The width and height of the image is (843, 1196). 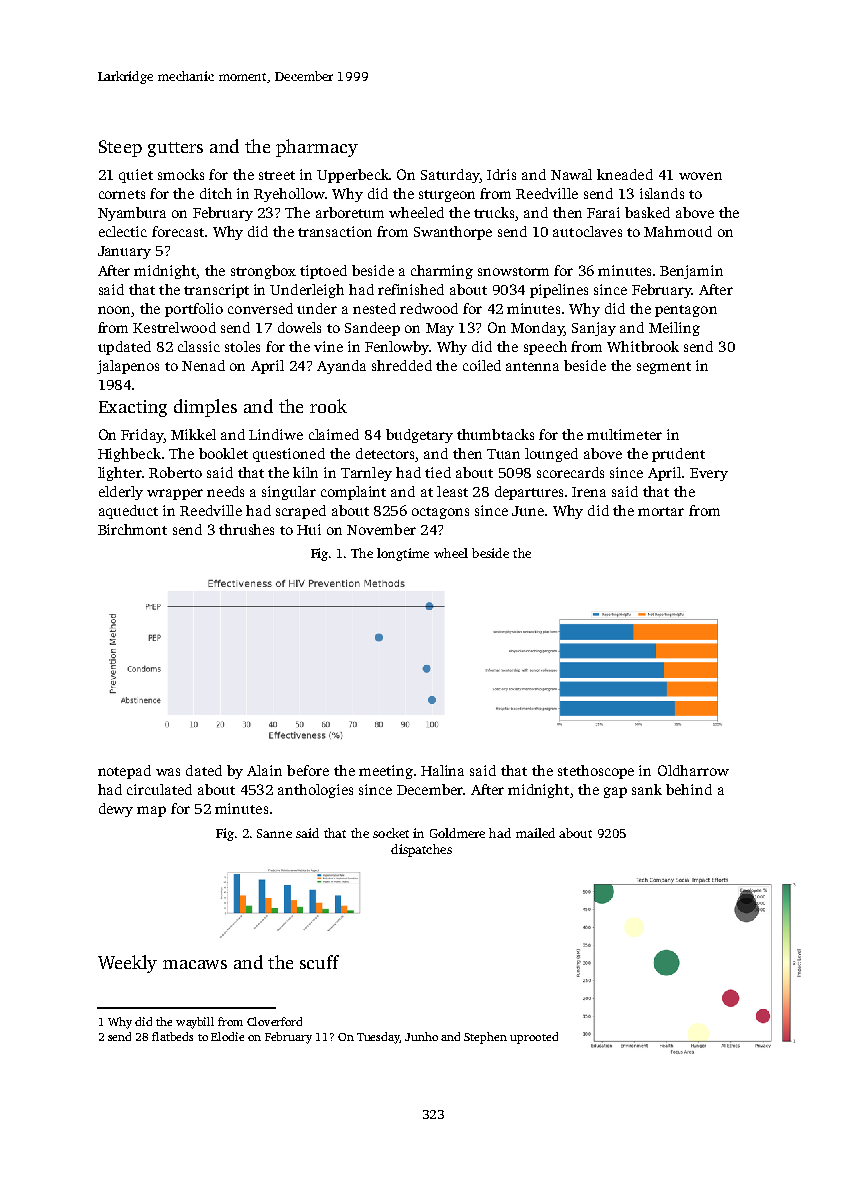 I want to click on Stephen, so click(x=485, y=1038).
